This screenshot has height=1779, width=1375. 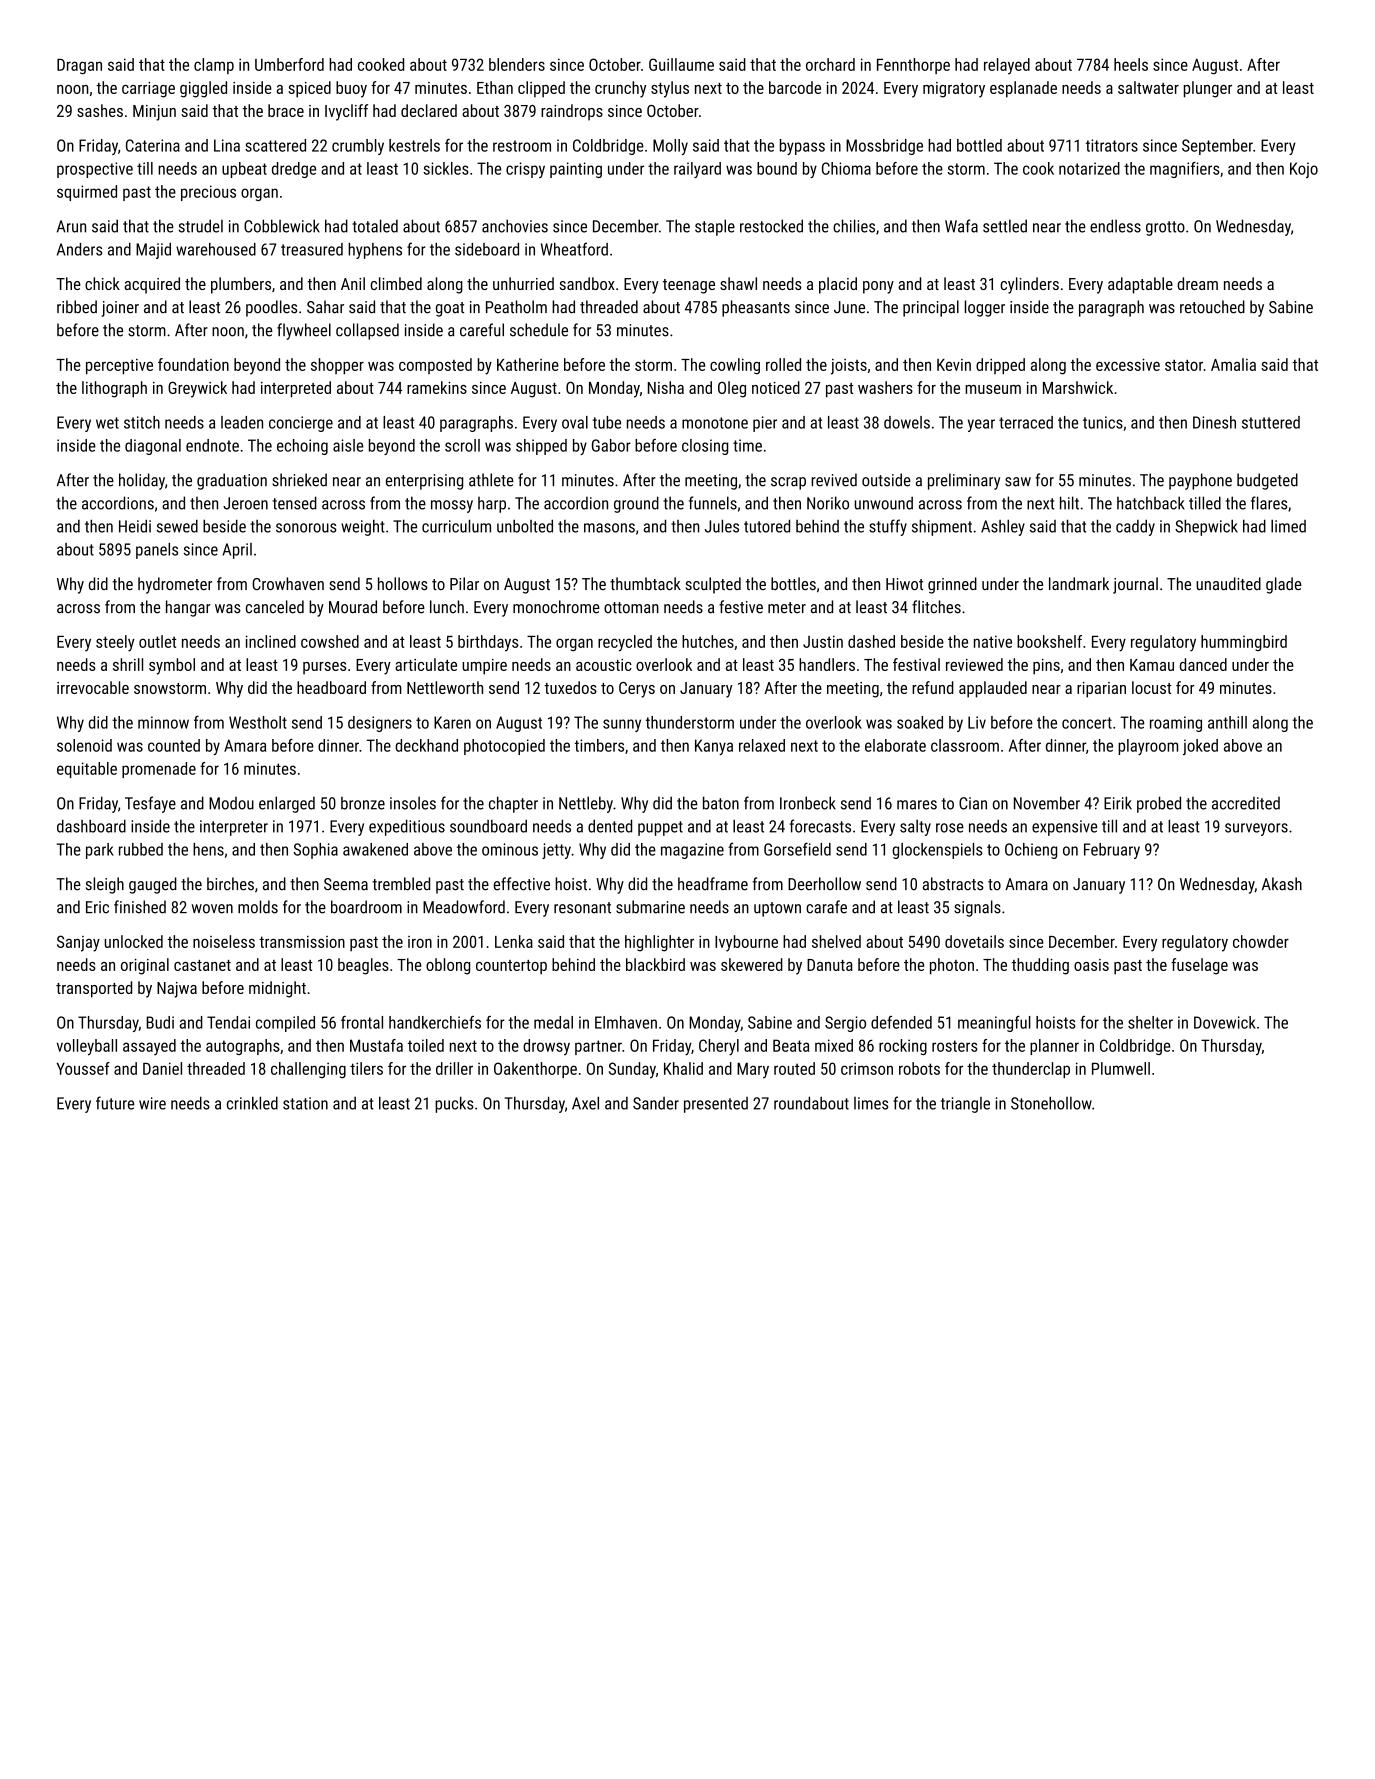 What do you see at coordinates (1206, 527) in the screenshot?
I see `Shepwick` at bounding box center [1206, 527].
